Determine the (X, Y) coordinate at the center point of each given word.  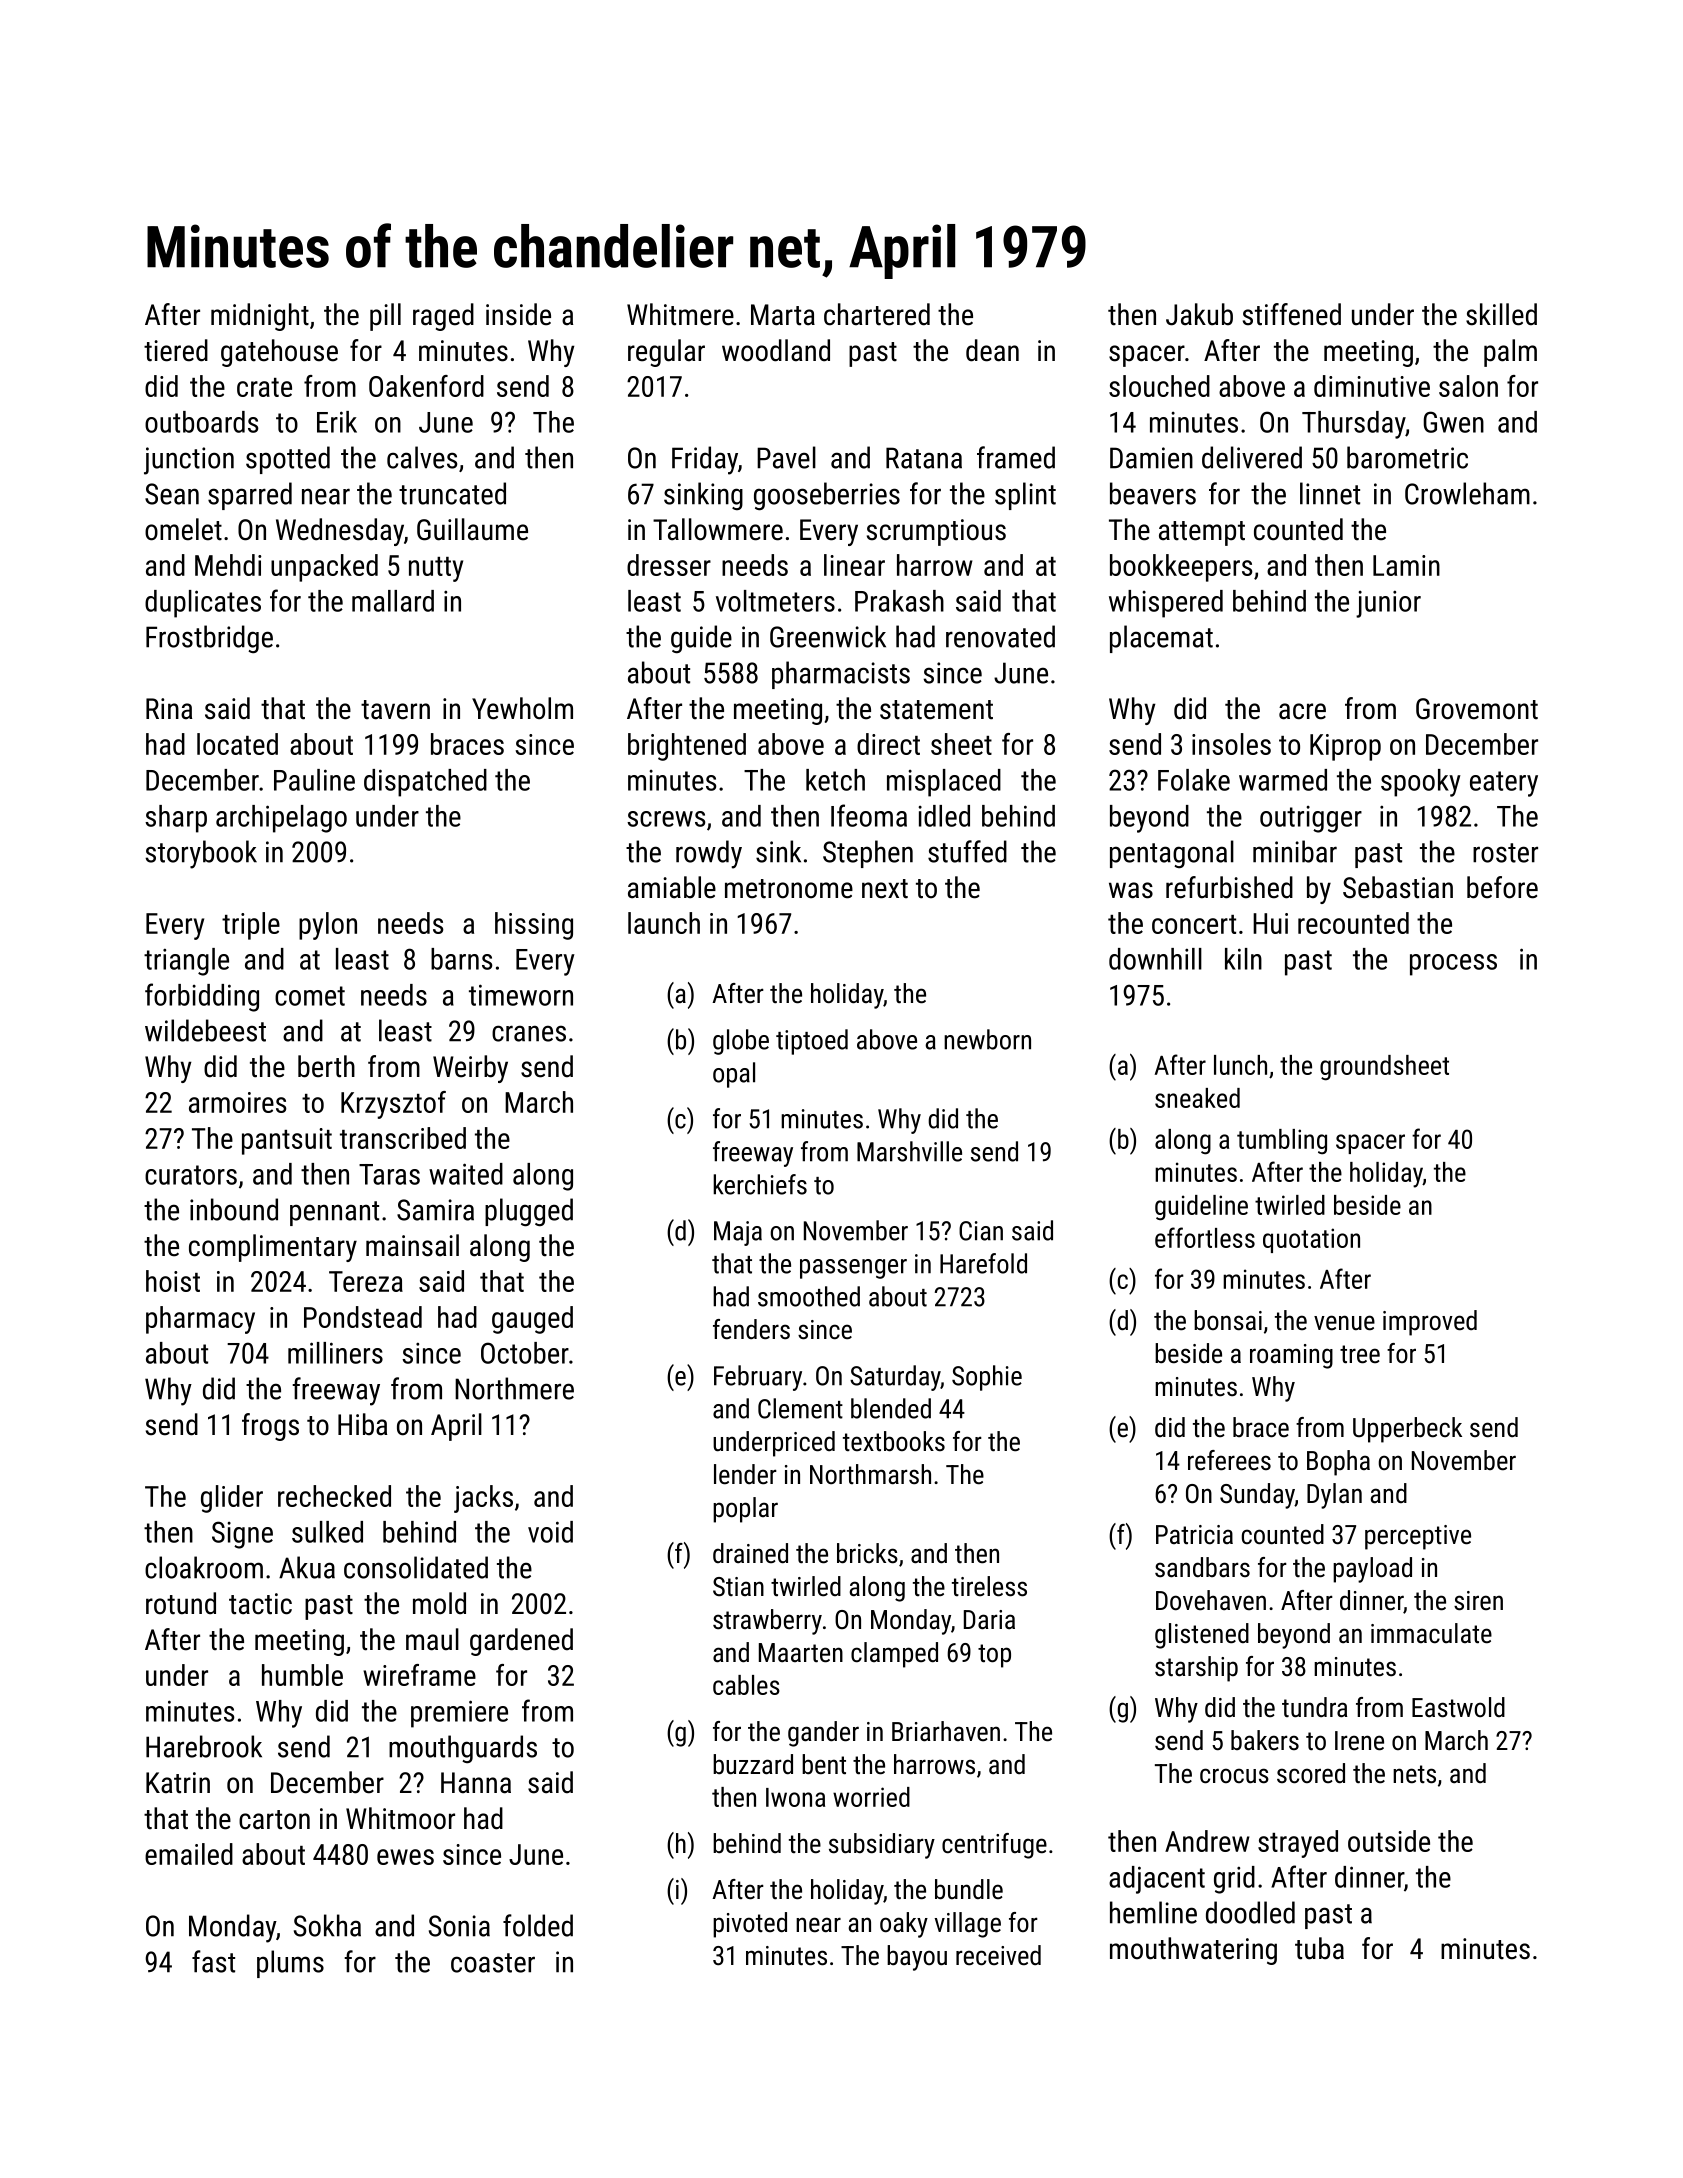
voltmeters (775, 601)
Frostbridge (209, 639)
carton (274, 1820)
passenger (853, 1269)
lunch (1240, 1065)
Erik (337, 422)
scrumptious (936, 532)
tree (1360, 1354)
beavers (1153, 493)
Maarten (801, 1653)
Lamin (1406, 565)
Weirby (470, 1069)
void (550, 1532)
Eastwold (1458, 1707)
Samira (435, 1210)
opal (734, 1075)
